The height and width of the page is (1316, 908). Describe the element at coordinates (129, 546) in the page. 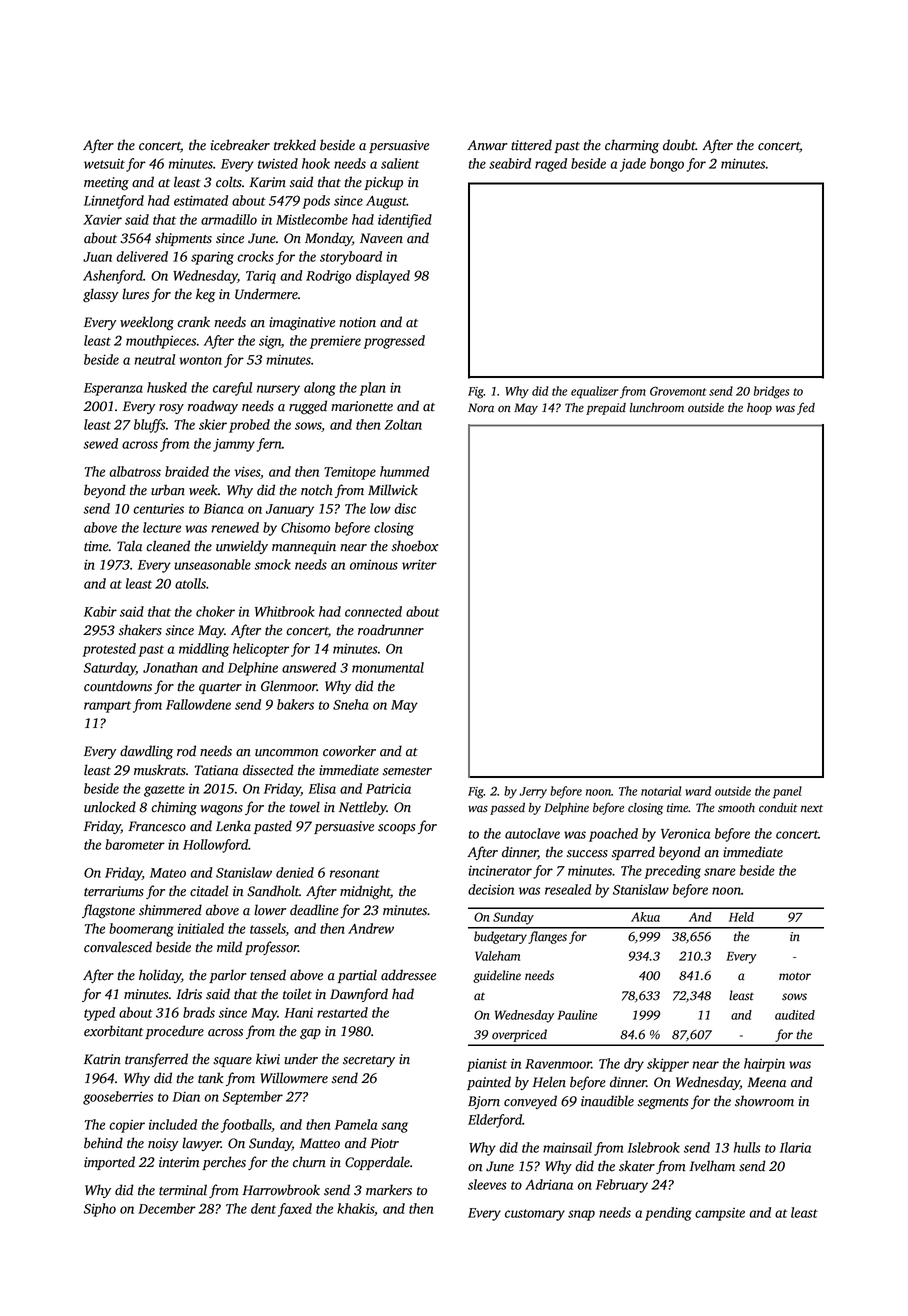

I see `Tala` at that location.
